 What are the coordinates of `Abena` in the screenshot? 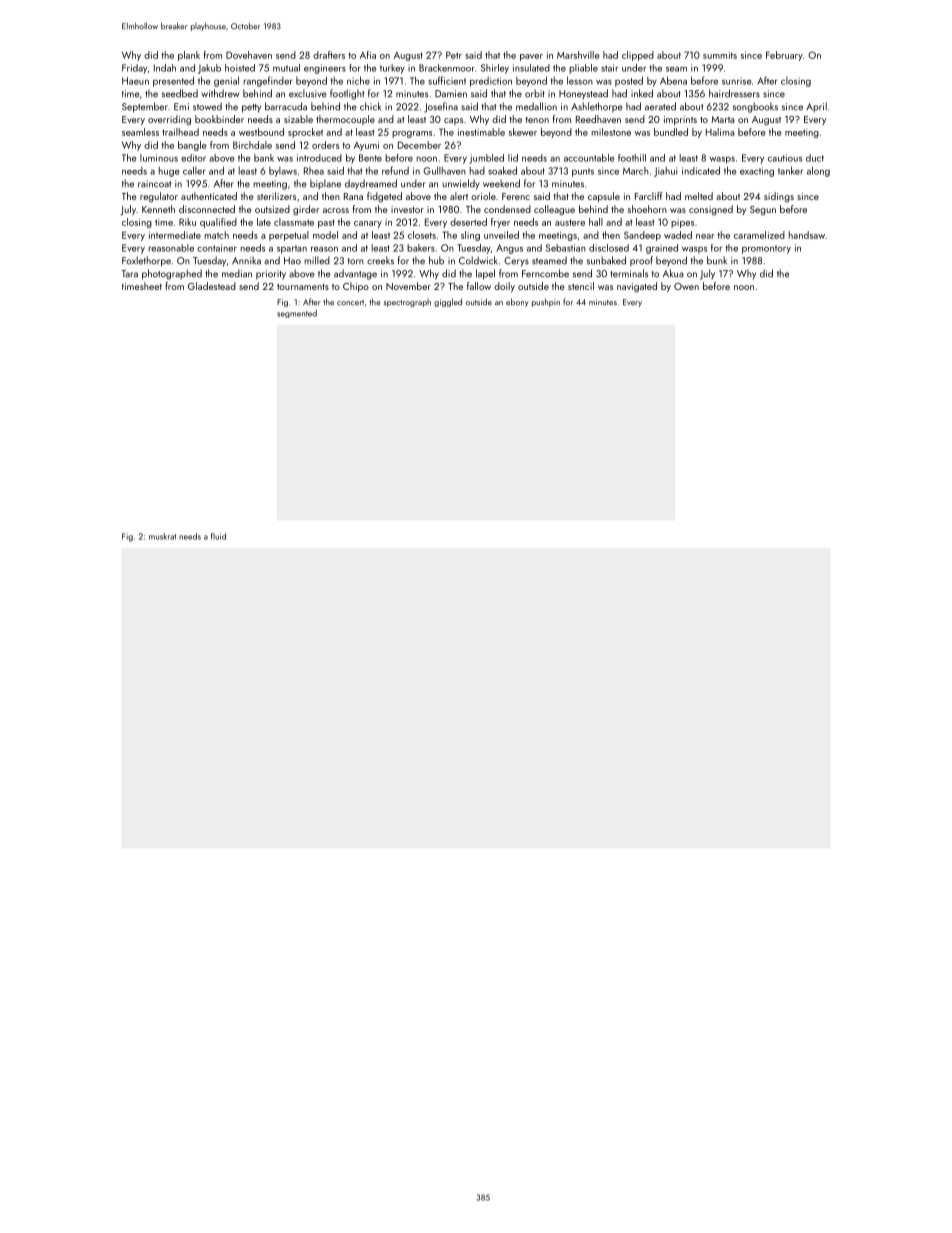 It's located at (673, 80).
